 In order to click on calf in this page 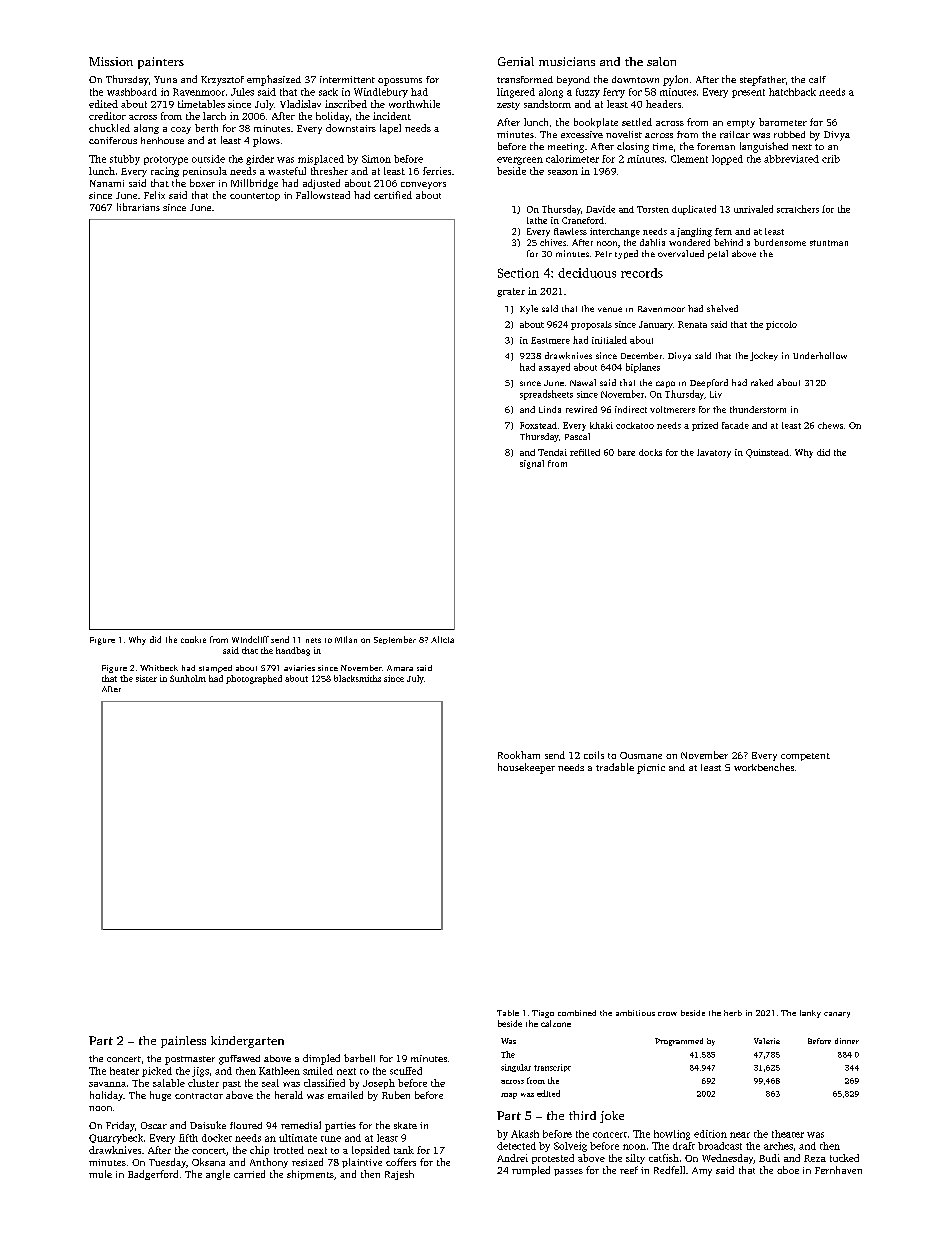, I will do `click(817, 79)`.
